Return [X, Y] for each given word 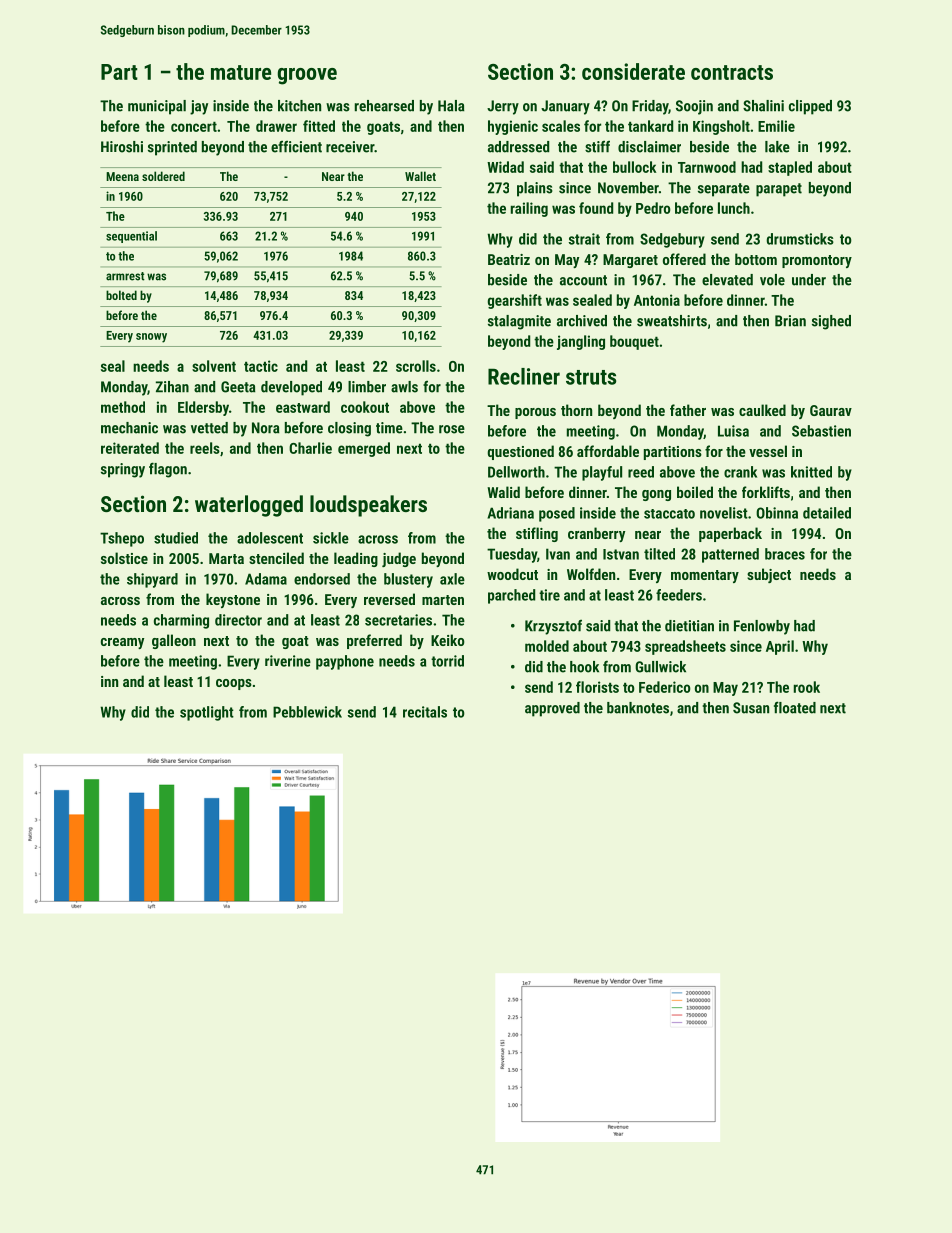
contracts [732, 72]
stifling [537, 534]
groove [307, 76]
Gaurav [831, 410]
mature [241, 72]
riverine [288, 661]
